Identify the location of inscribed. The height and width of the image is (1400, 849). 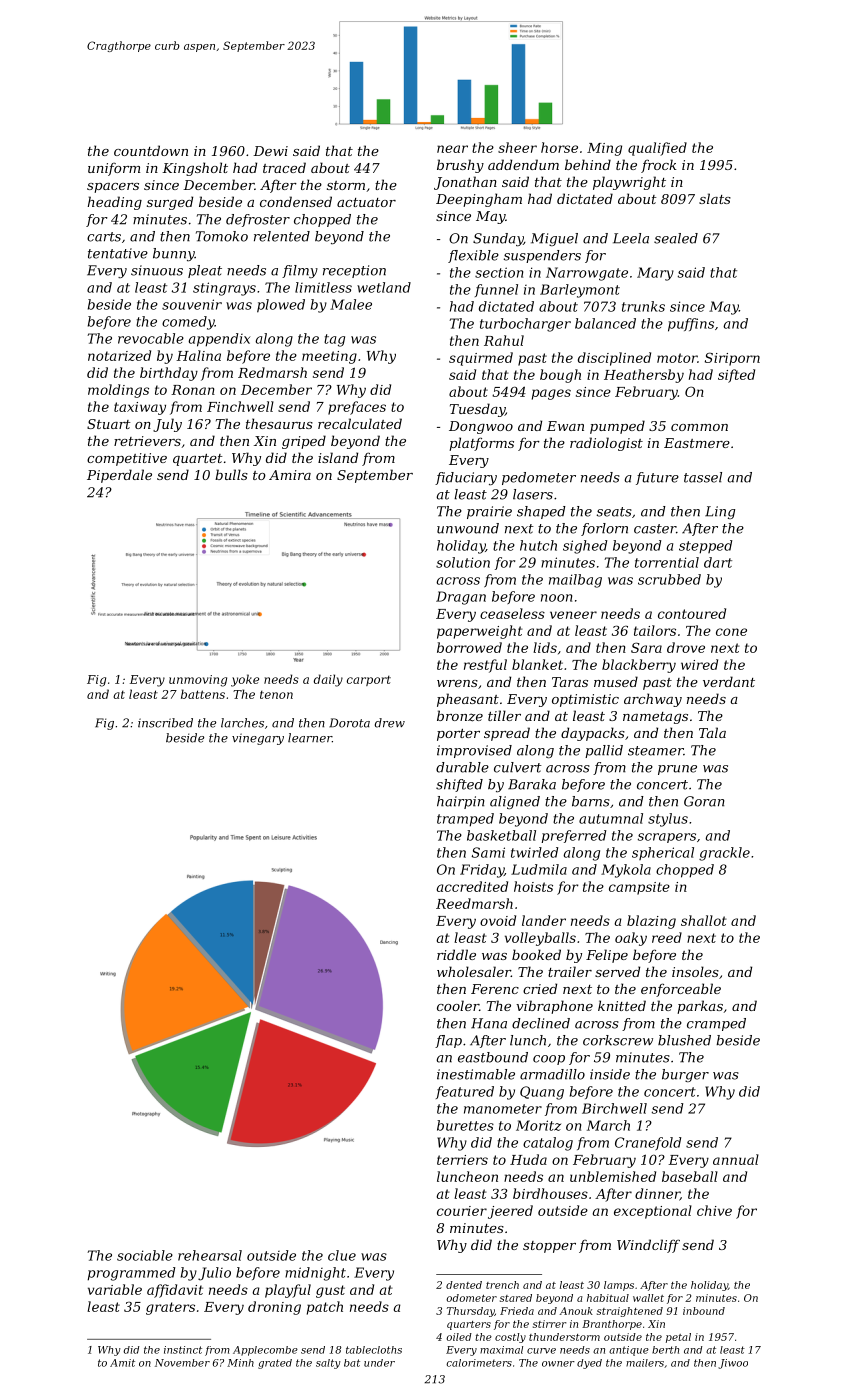
(165, 723).
